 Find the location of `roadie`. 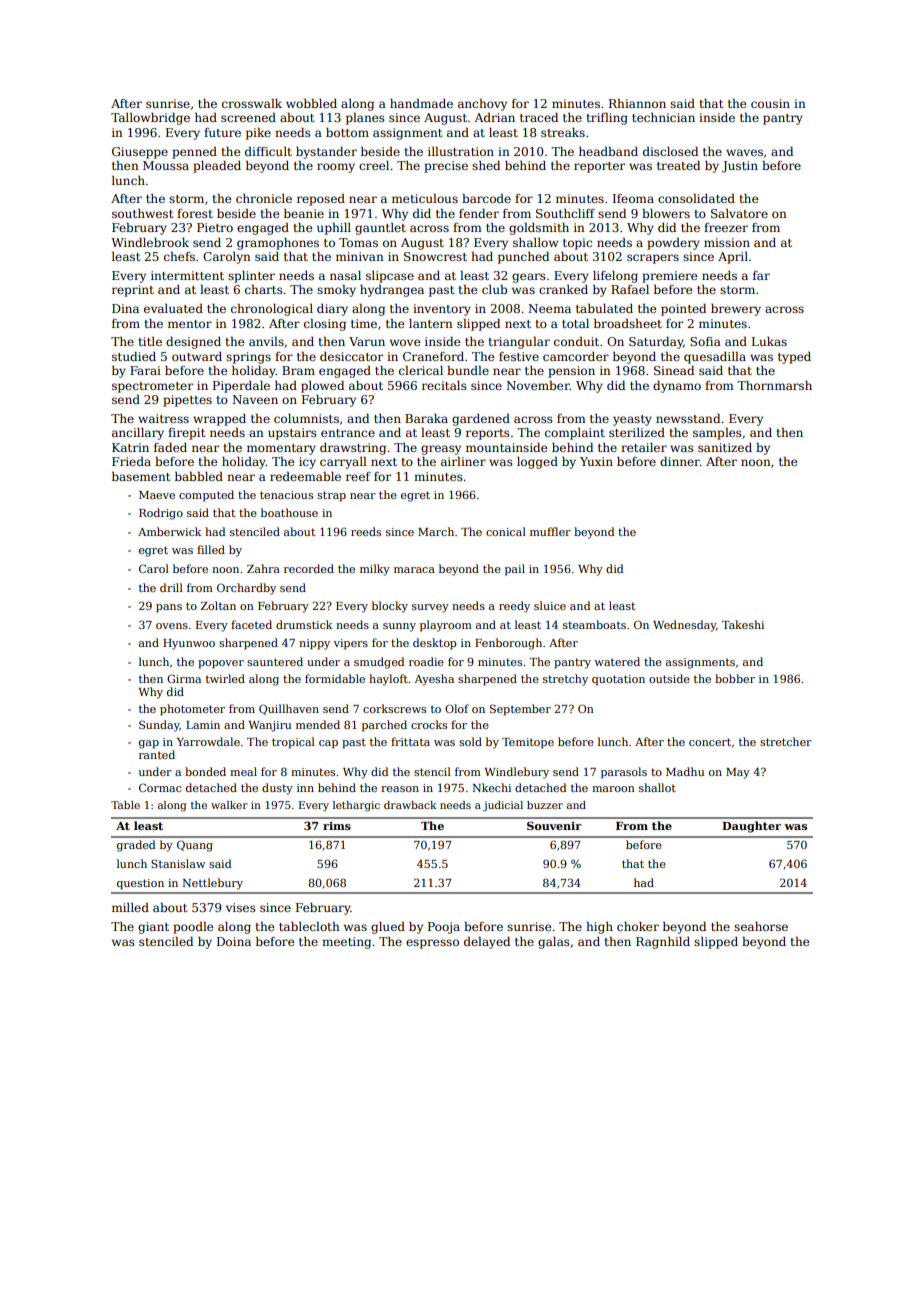

roadie is located at coordinates (426, 661).
